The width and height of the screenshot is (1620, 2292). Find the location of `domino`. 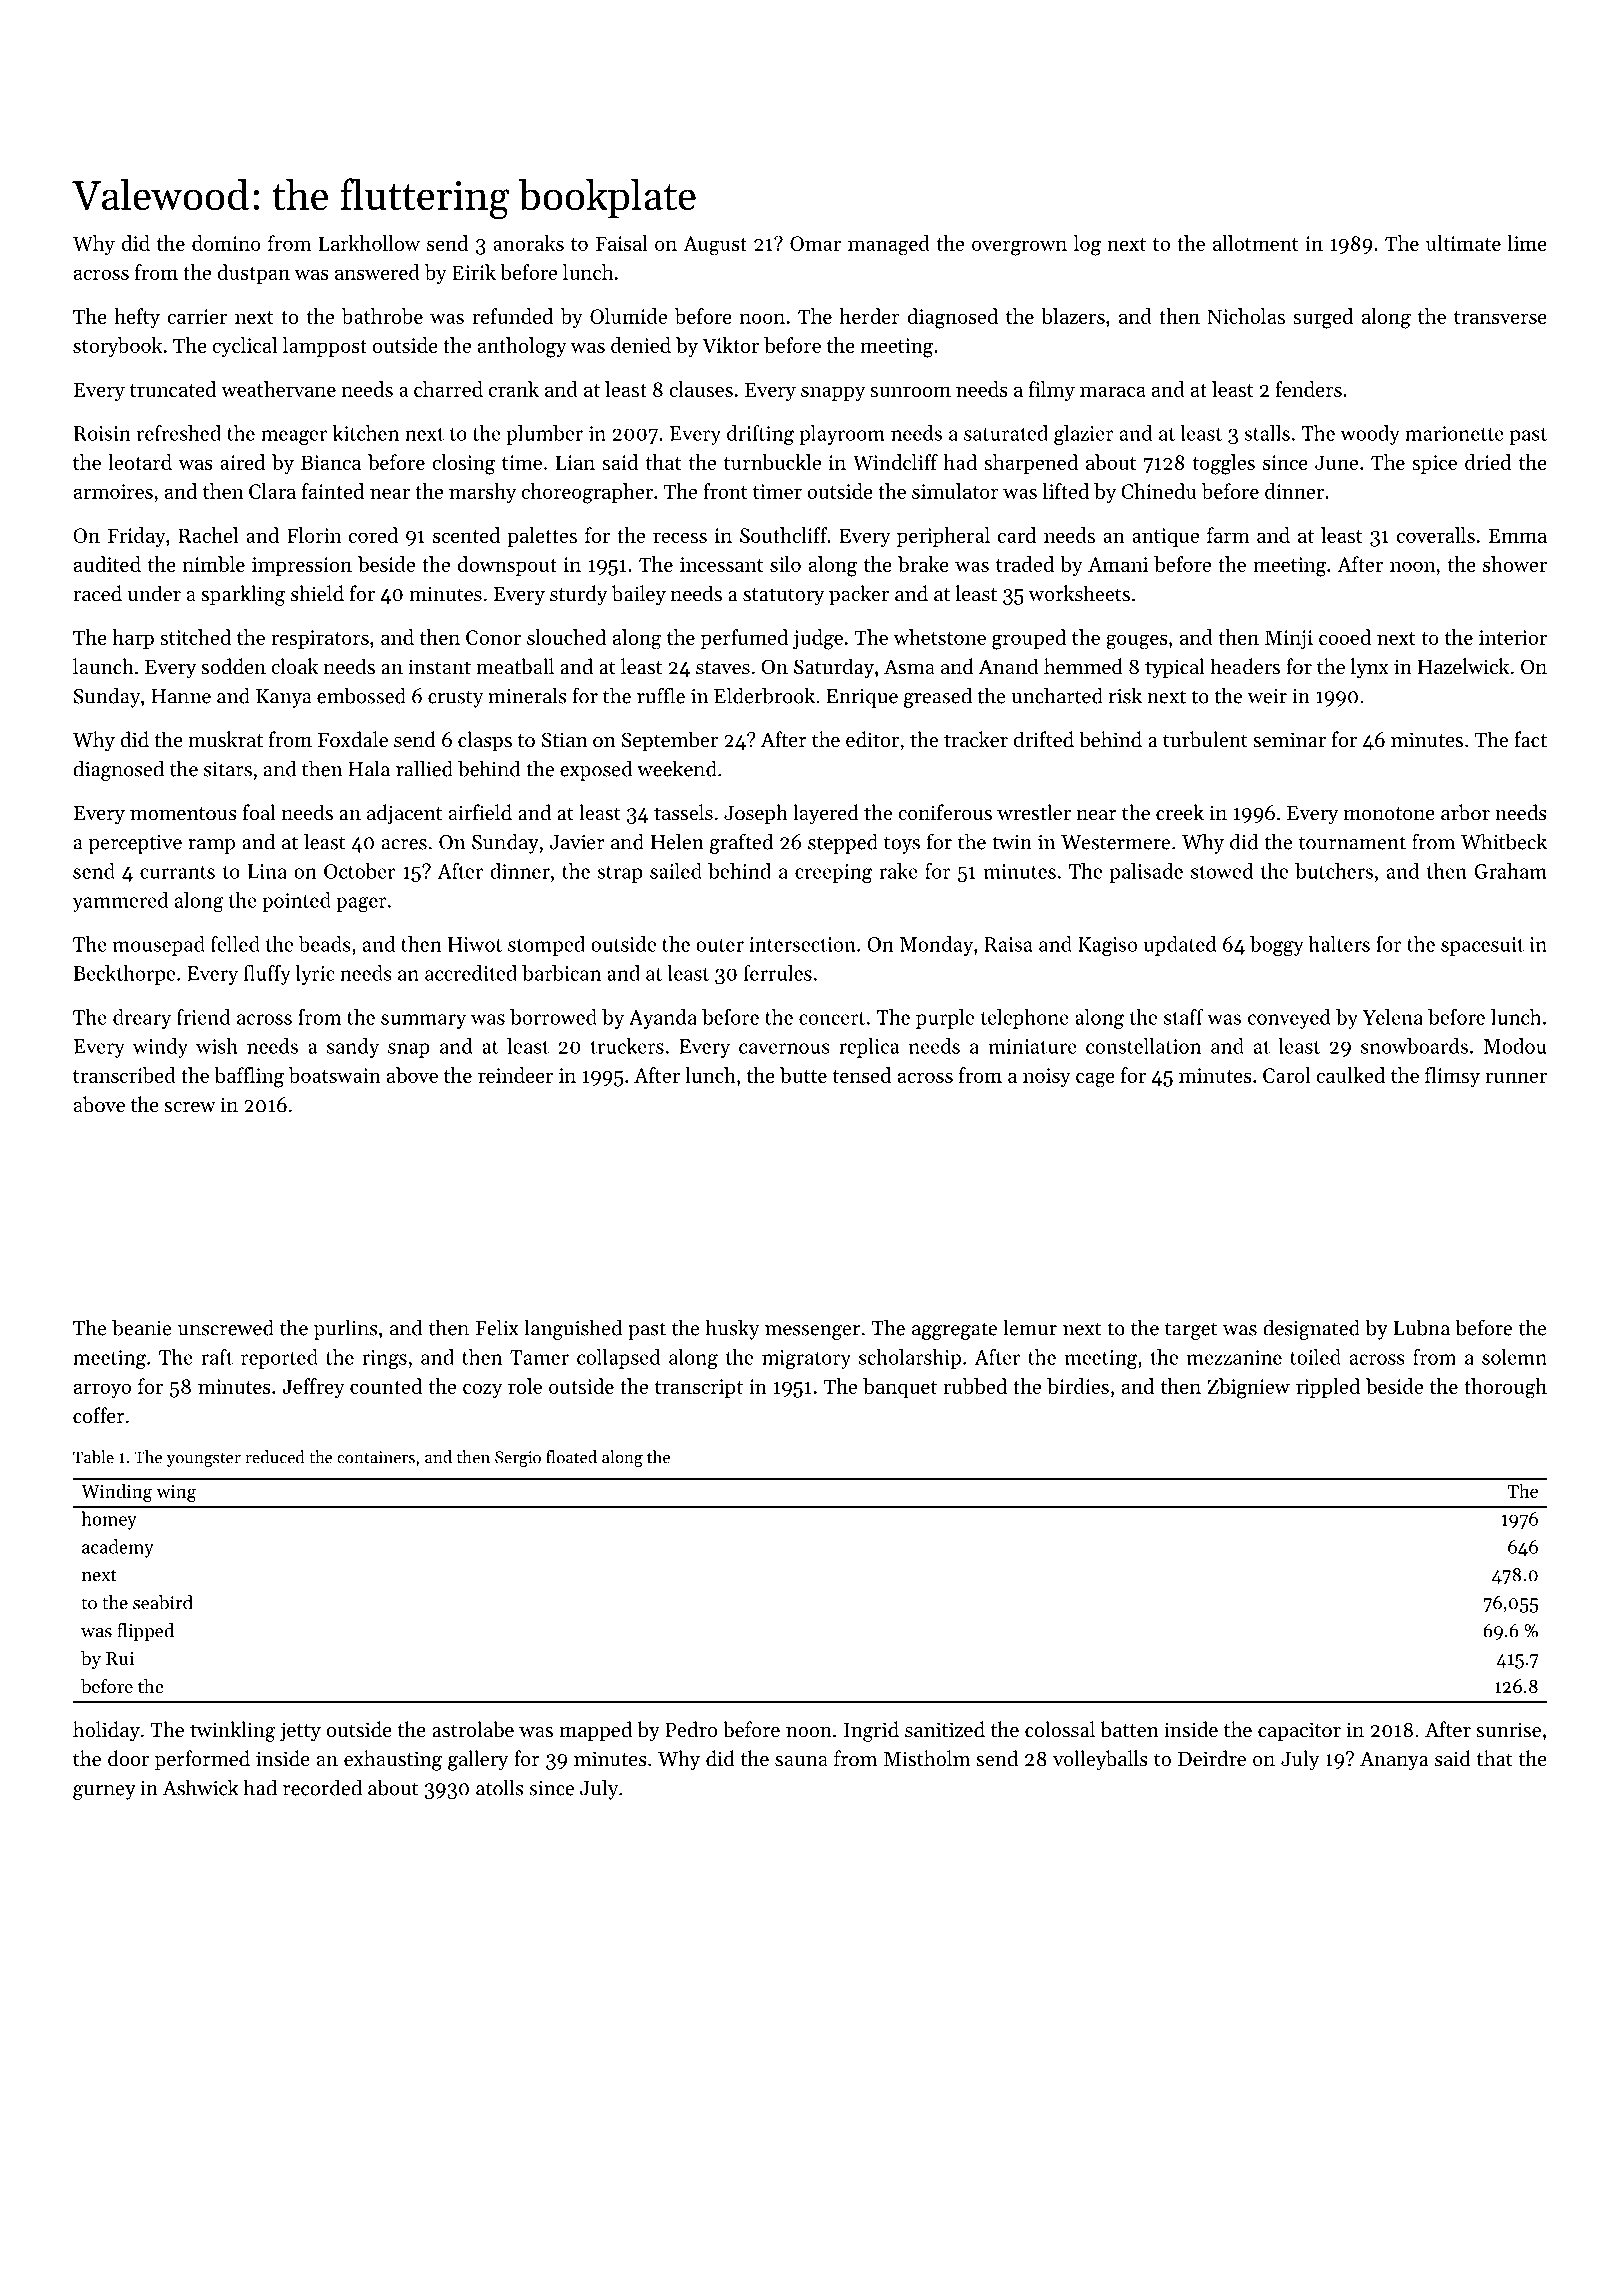

domino is located at coordinates (226, 243).
